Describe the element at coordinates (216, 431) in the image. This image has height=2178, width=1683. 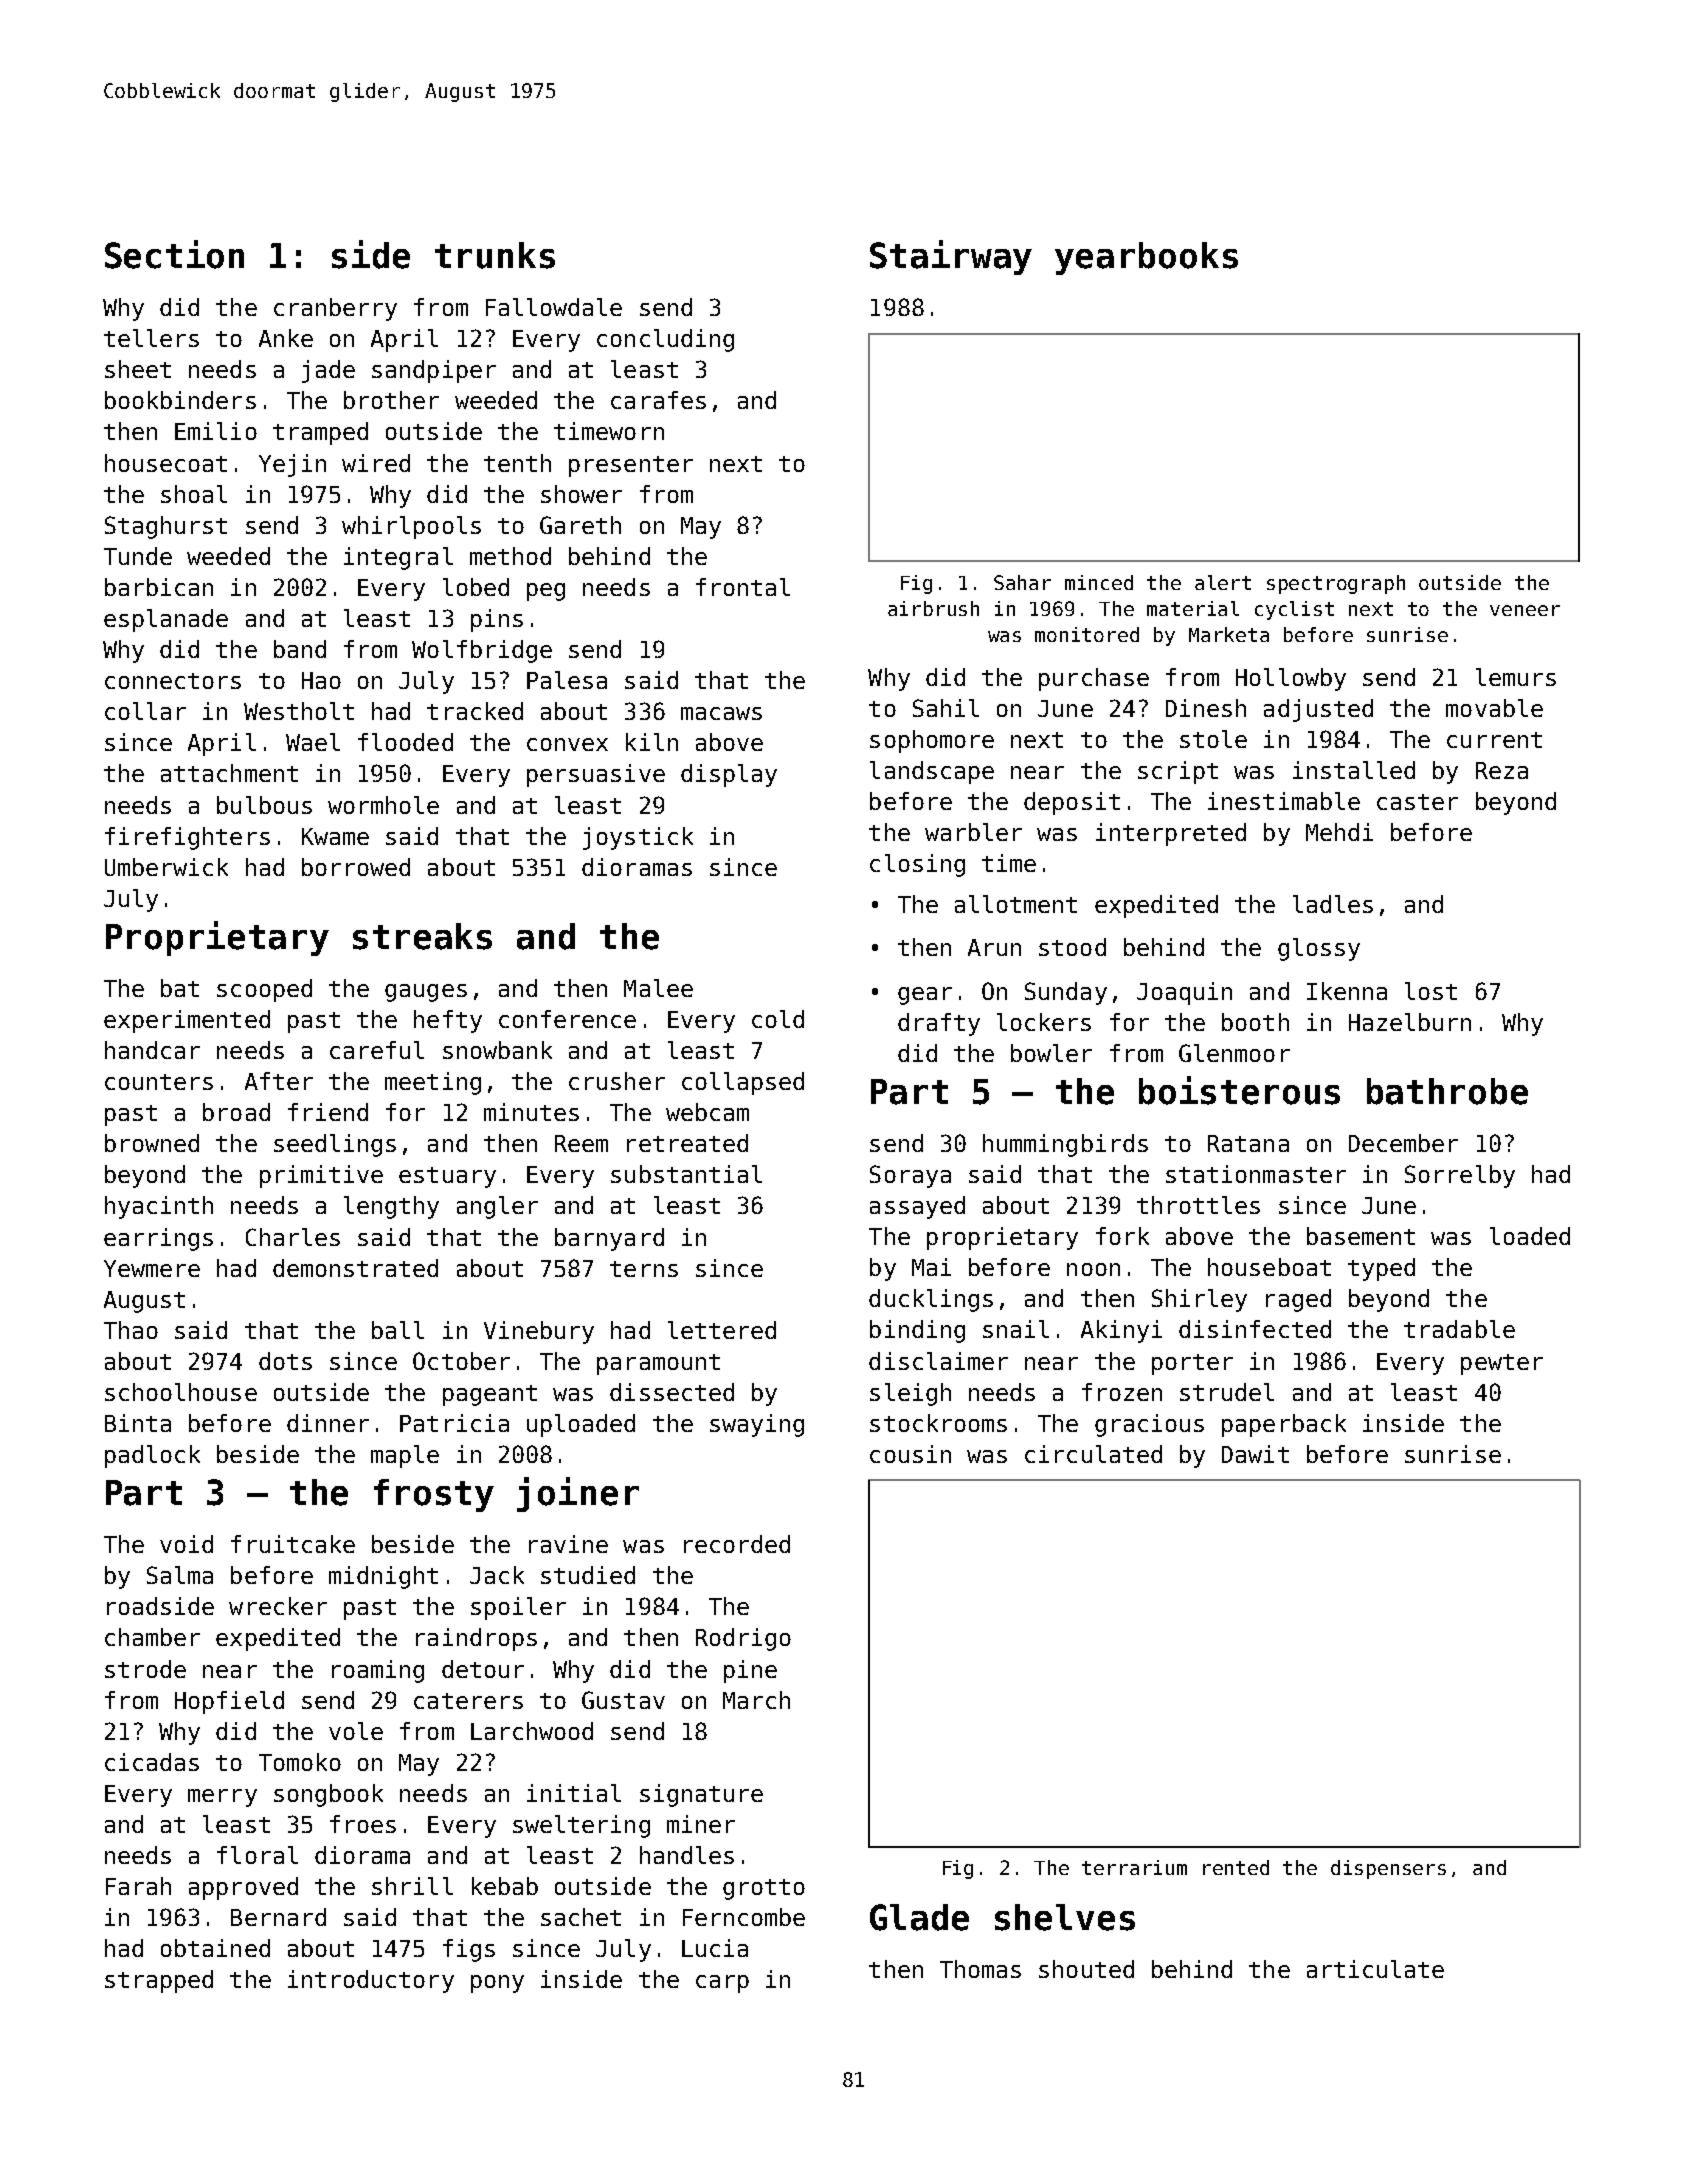
I see `Emilio` at that location.
